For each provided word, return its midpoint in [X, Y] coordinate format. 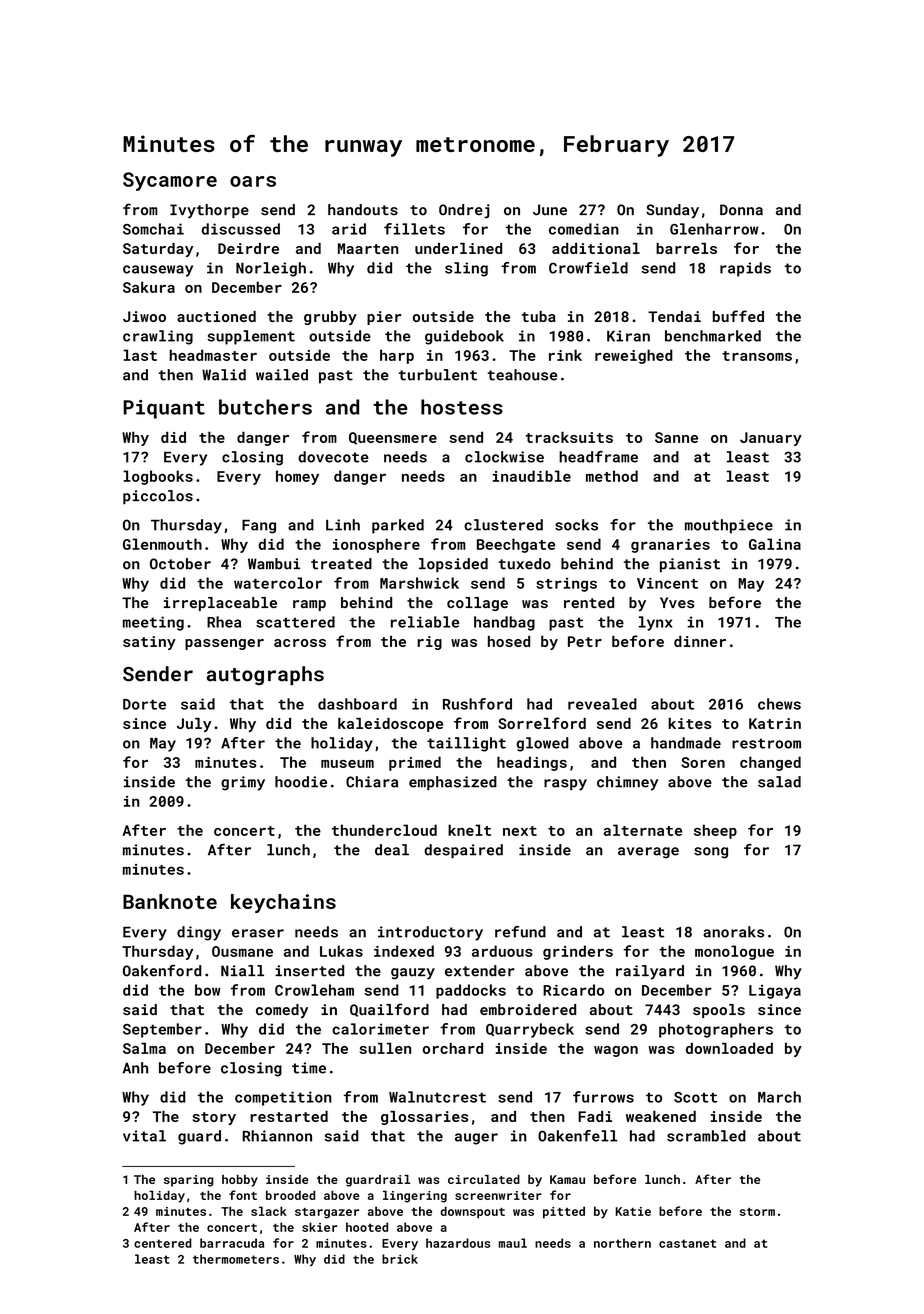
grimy [243, 783]
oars [253, 181]
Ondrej [464, 211]
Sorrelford [542, 723]
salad [779, 782]
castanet [687, 1243]
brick [400, 1259]
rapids [745, 269]
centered [163, 1243]
